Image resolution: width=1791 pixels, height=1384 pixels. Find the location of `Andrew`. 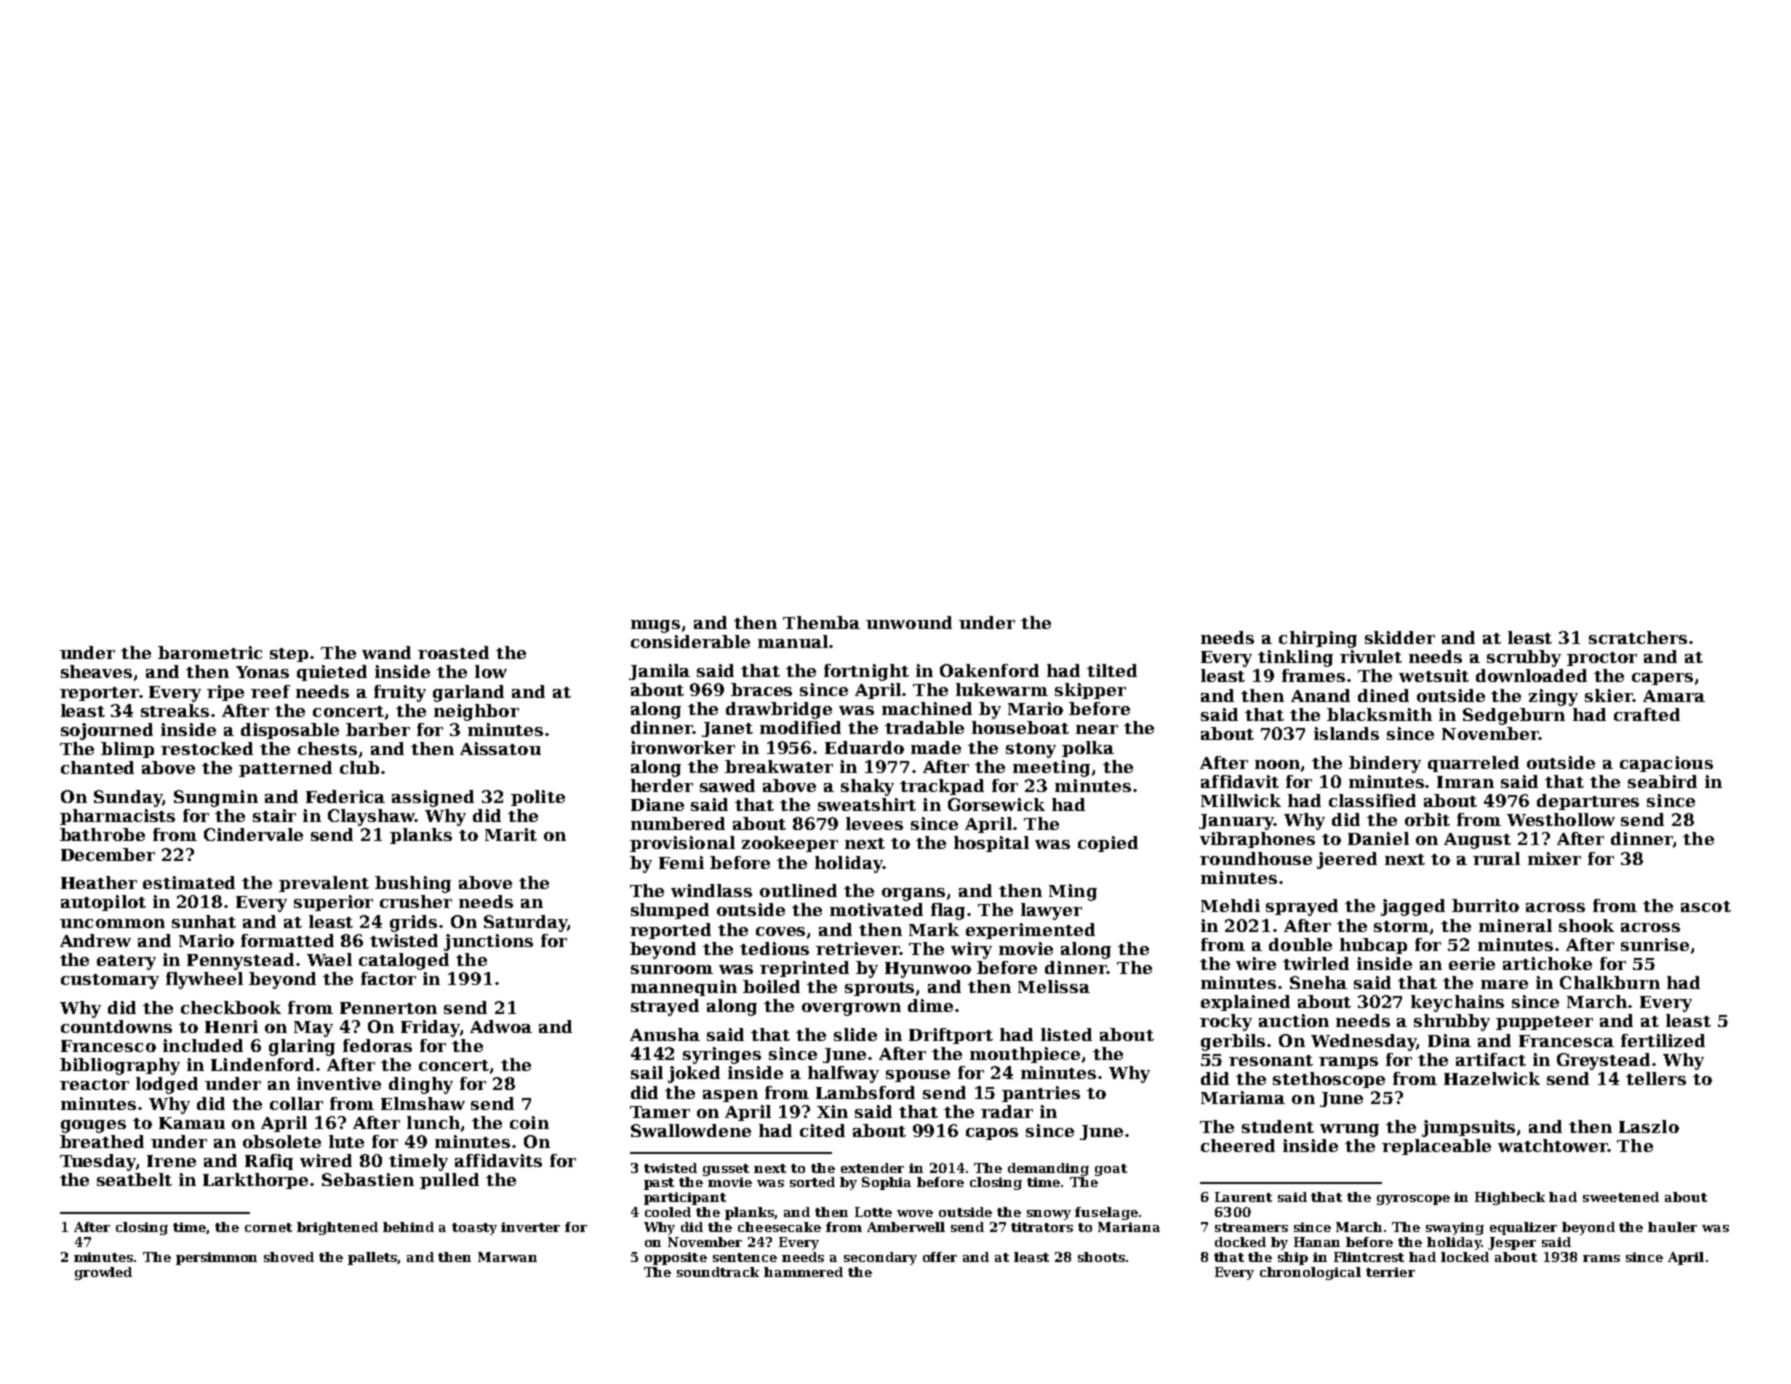

Andrew is located at coordinates (95, 940).
